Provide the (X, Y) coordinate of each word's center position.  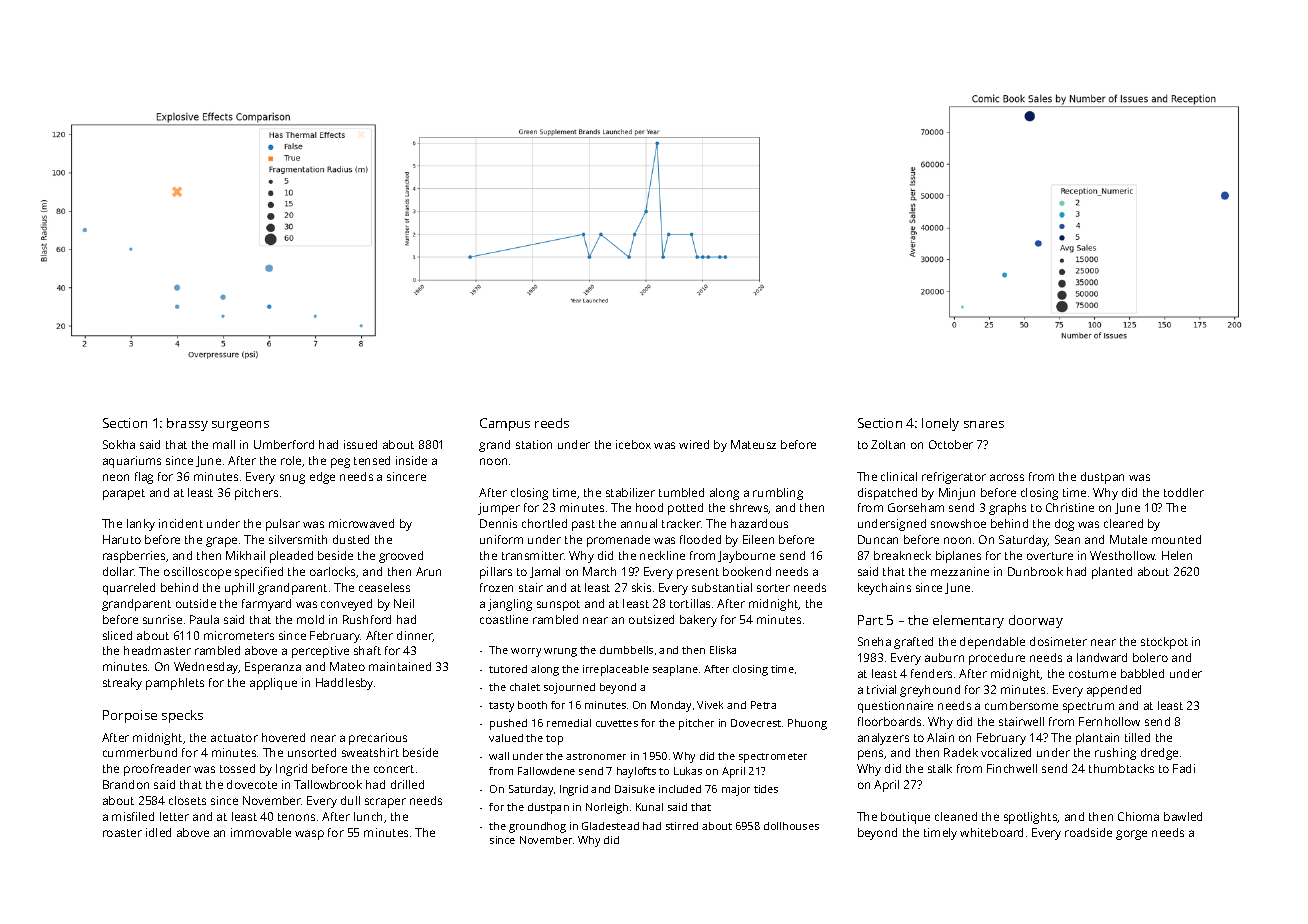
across (1007, 477)
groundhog (537, 827)
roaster (122, 833)
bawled (1183, 816)
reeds (552, 423)
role (291, 460)
